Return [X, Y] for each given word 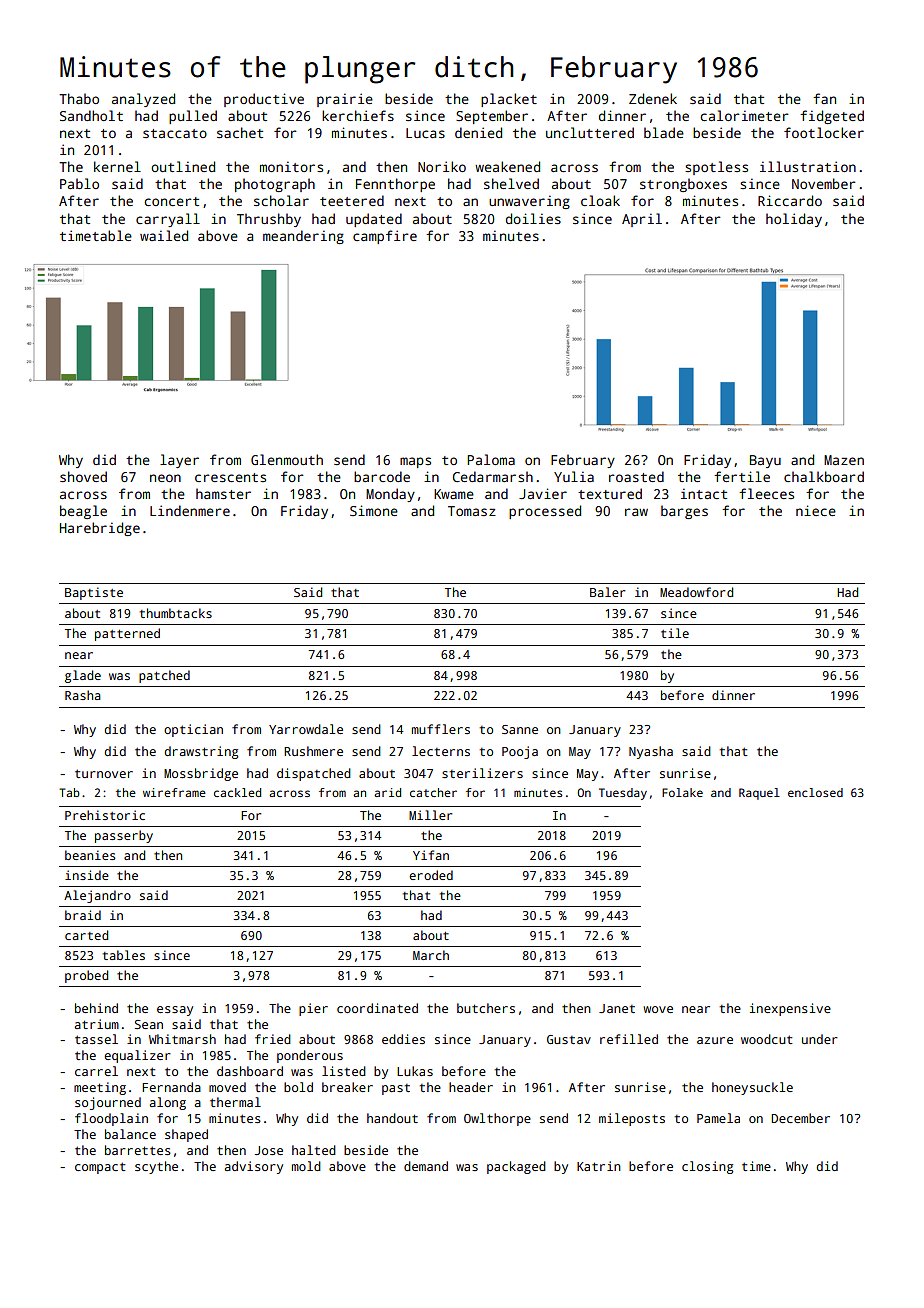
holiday [794, 220]
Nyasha [651, 752]
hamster [223, 493]
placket [509, 100]
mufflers [441, 729]
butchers [486, 1008]
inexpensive [790, 1009]
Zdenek [653, 98]
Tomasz [472, 511]
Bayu [765, 461]
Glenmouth [287, 459]
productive [264, 100]
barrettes [138, 1150]
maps [415, 462]
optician [193, 730]
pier [313, 1009]
